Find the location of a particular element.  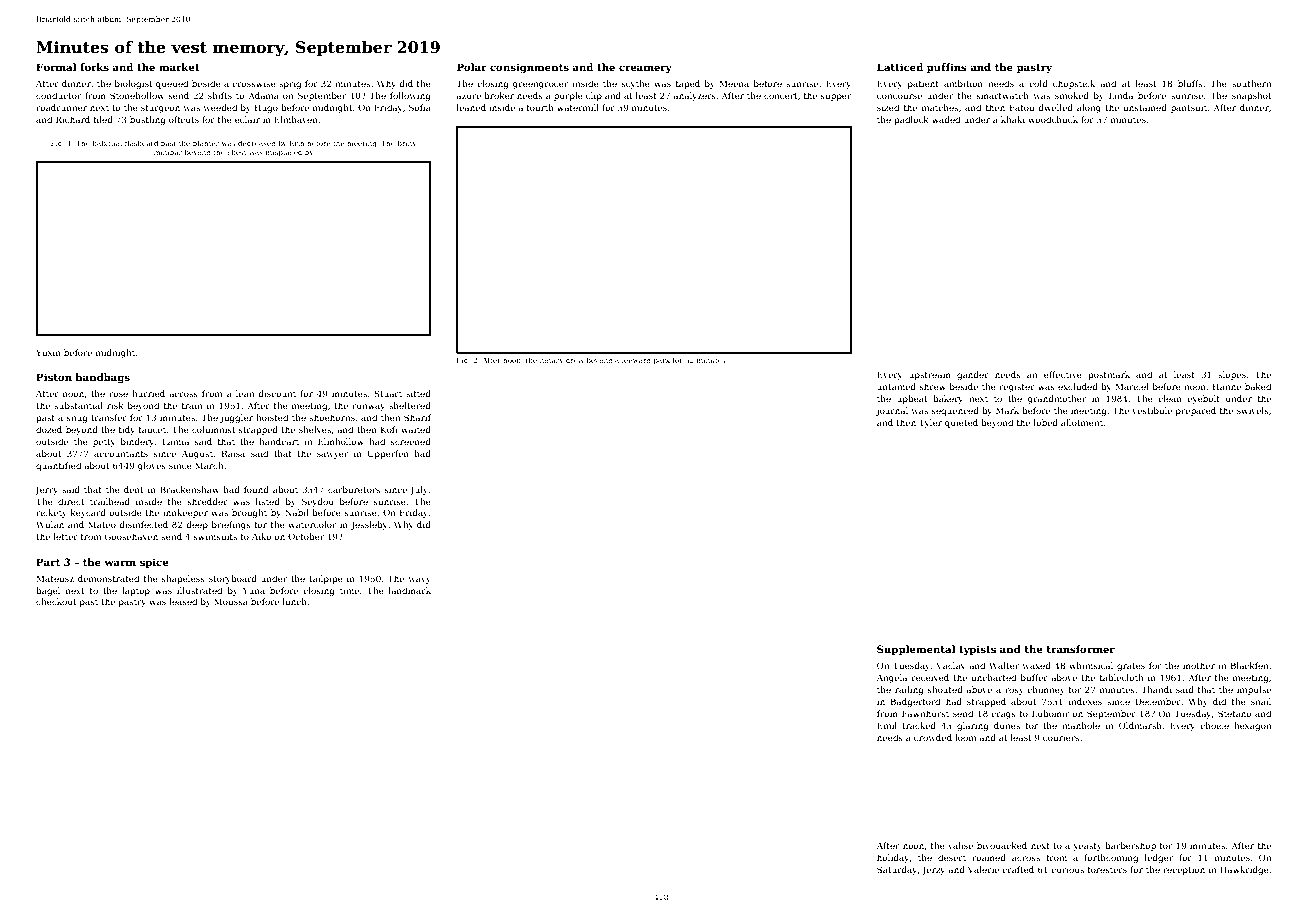

forks is located at coordinates (94, 67).
